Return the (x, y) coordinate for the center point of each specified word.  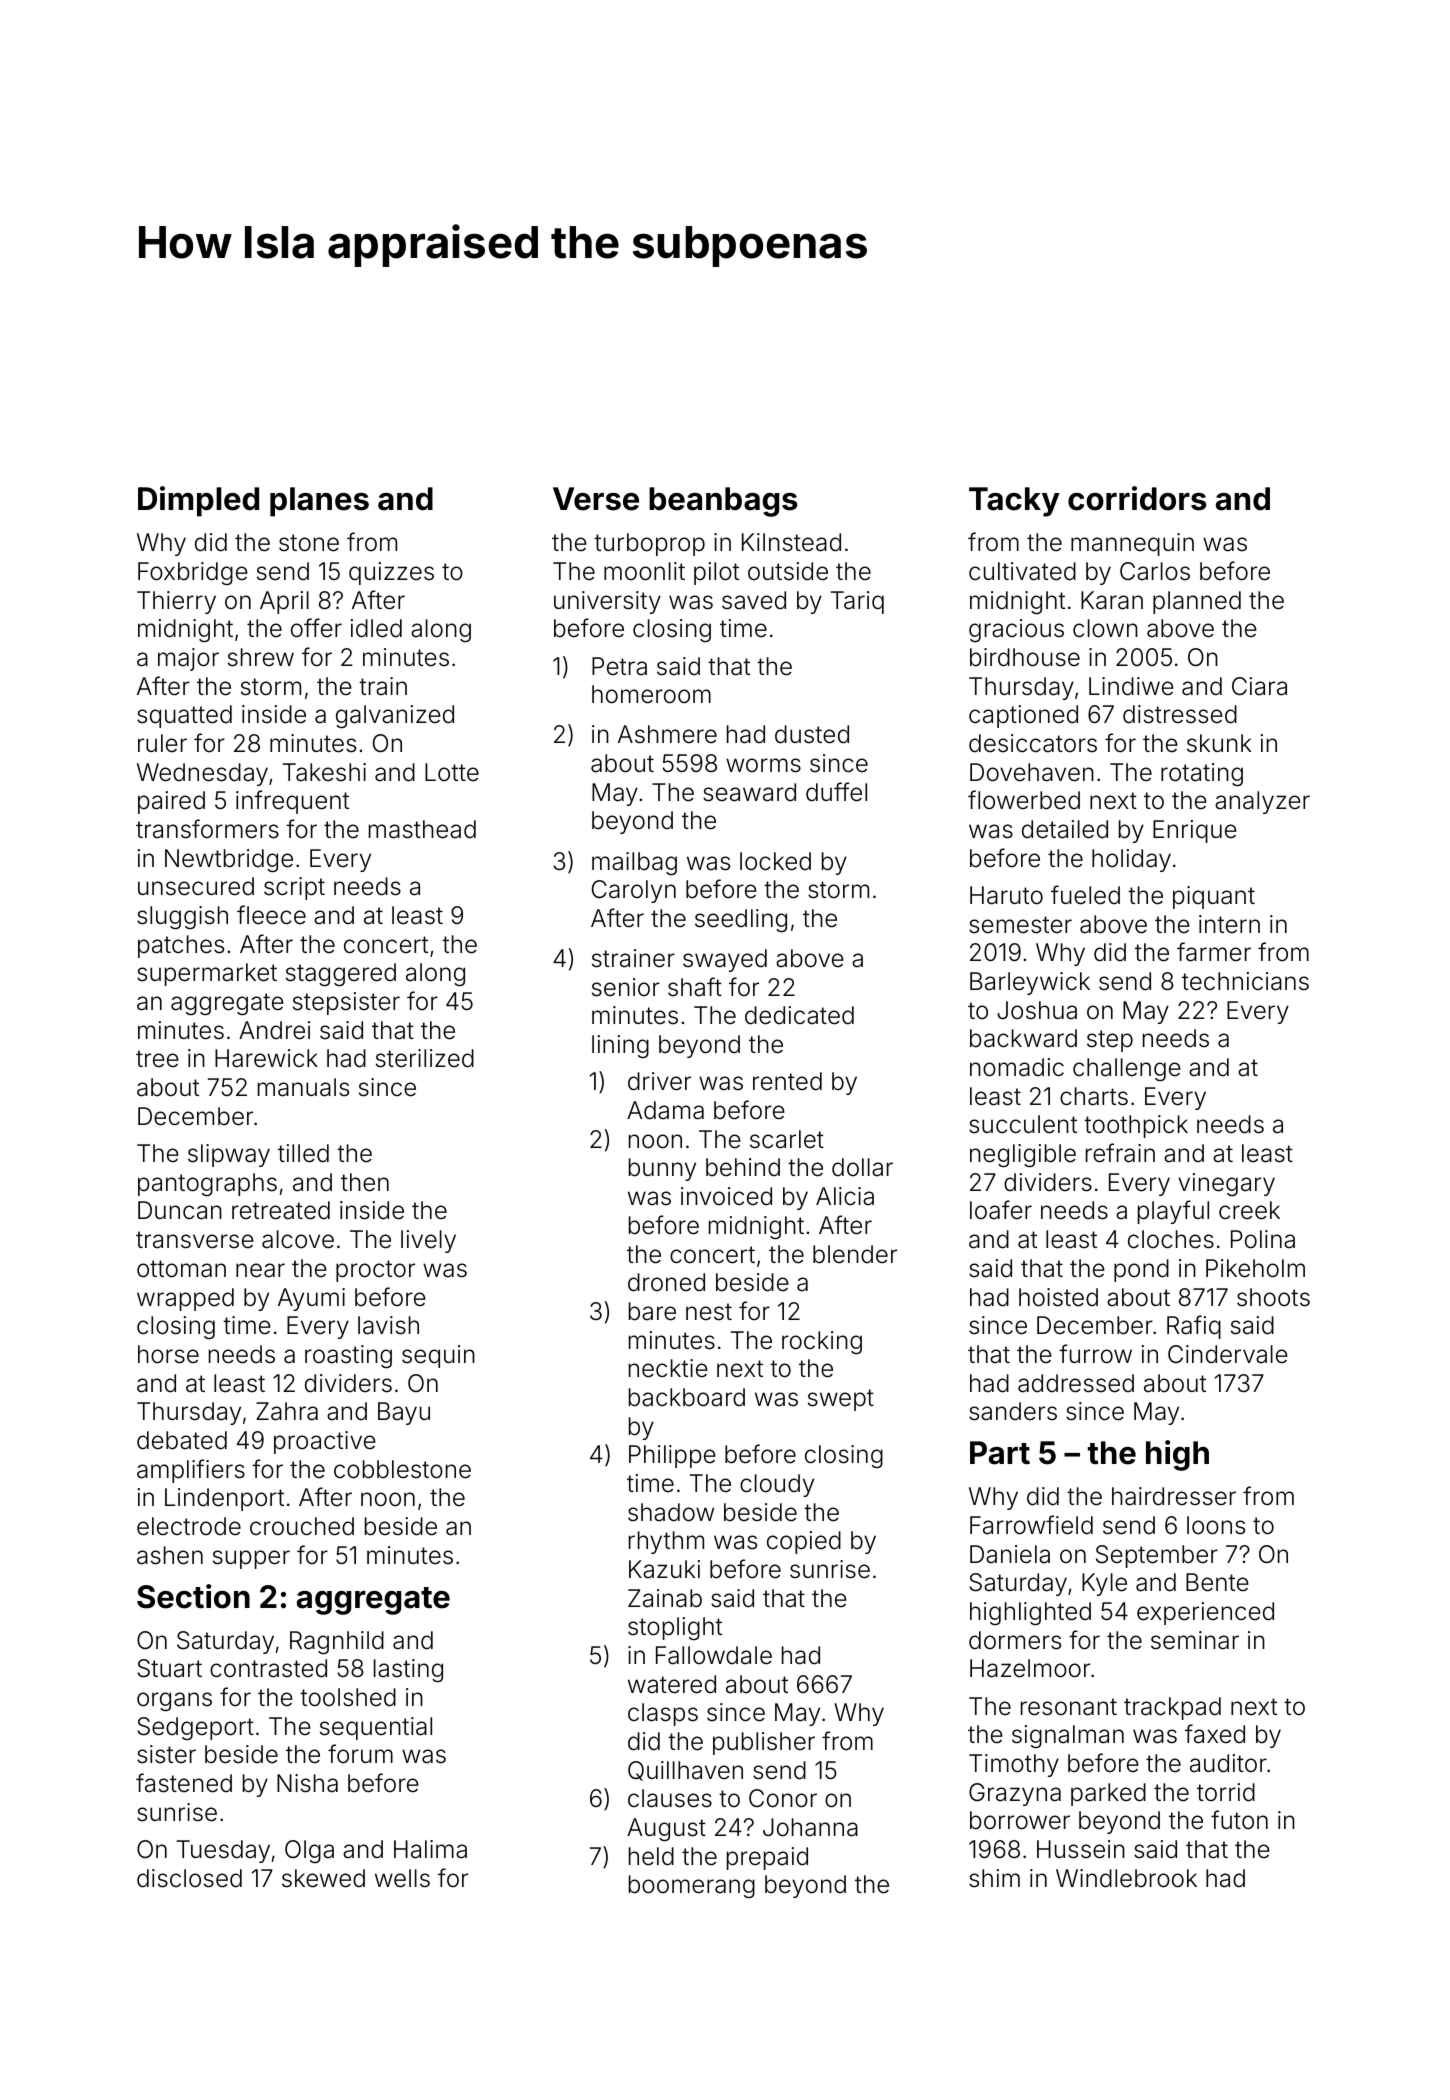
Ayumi (311, 1299)
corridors (1137, 498)
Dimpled (198, 501)
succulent (1023, 1124)
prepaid (767, 1858)
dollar (862, 1167)
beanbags (723, 502)
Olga (309, 1851)
